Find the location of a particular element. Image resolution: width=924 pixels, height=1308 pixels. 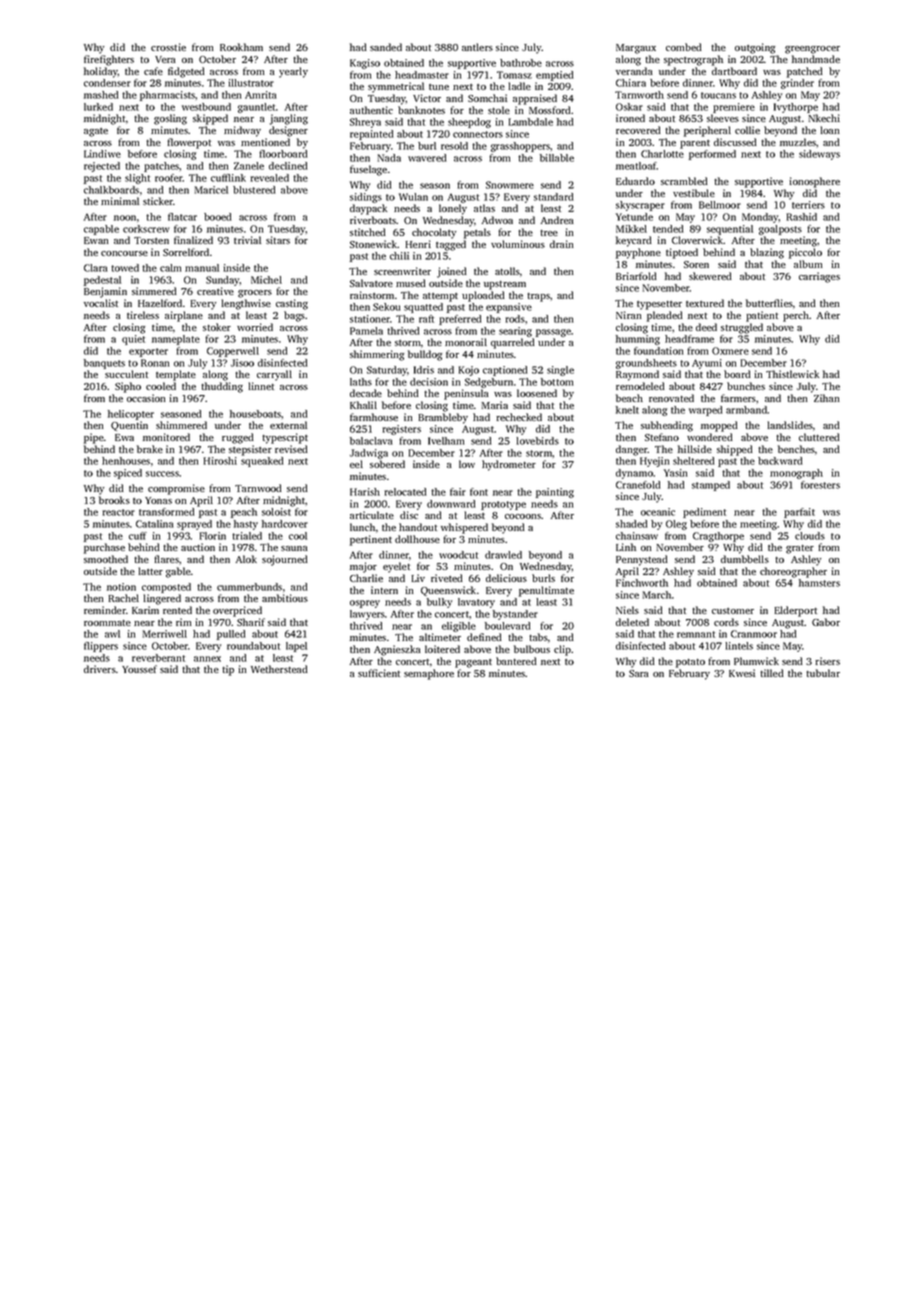

outgoing is located at coordinates (755, 48).
